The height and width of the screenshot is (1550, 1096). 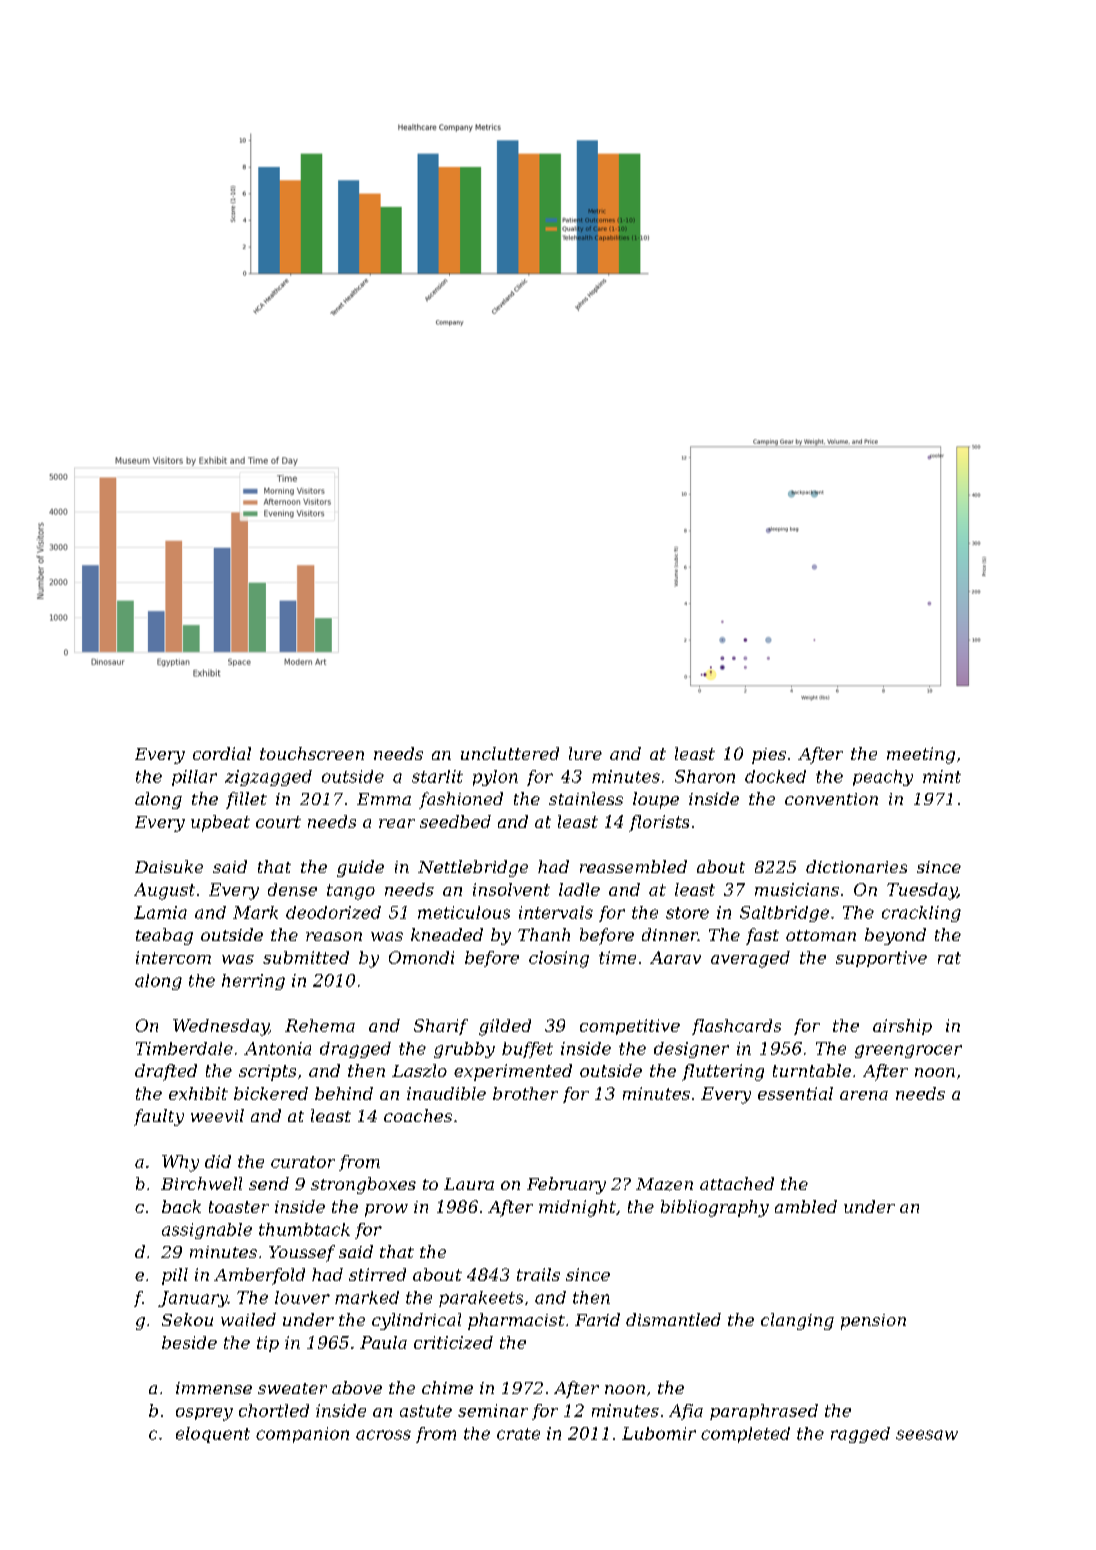 I want to click on completed, so click(x=745, y=1435).
